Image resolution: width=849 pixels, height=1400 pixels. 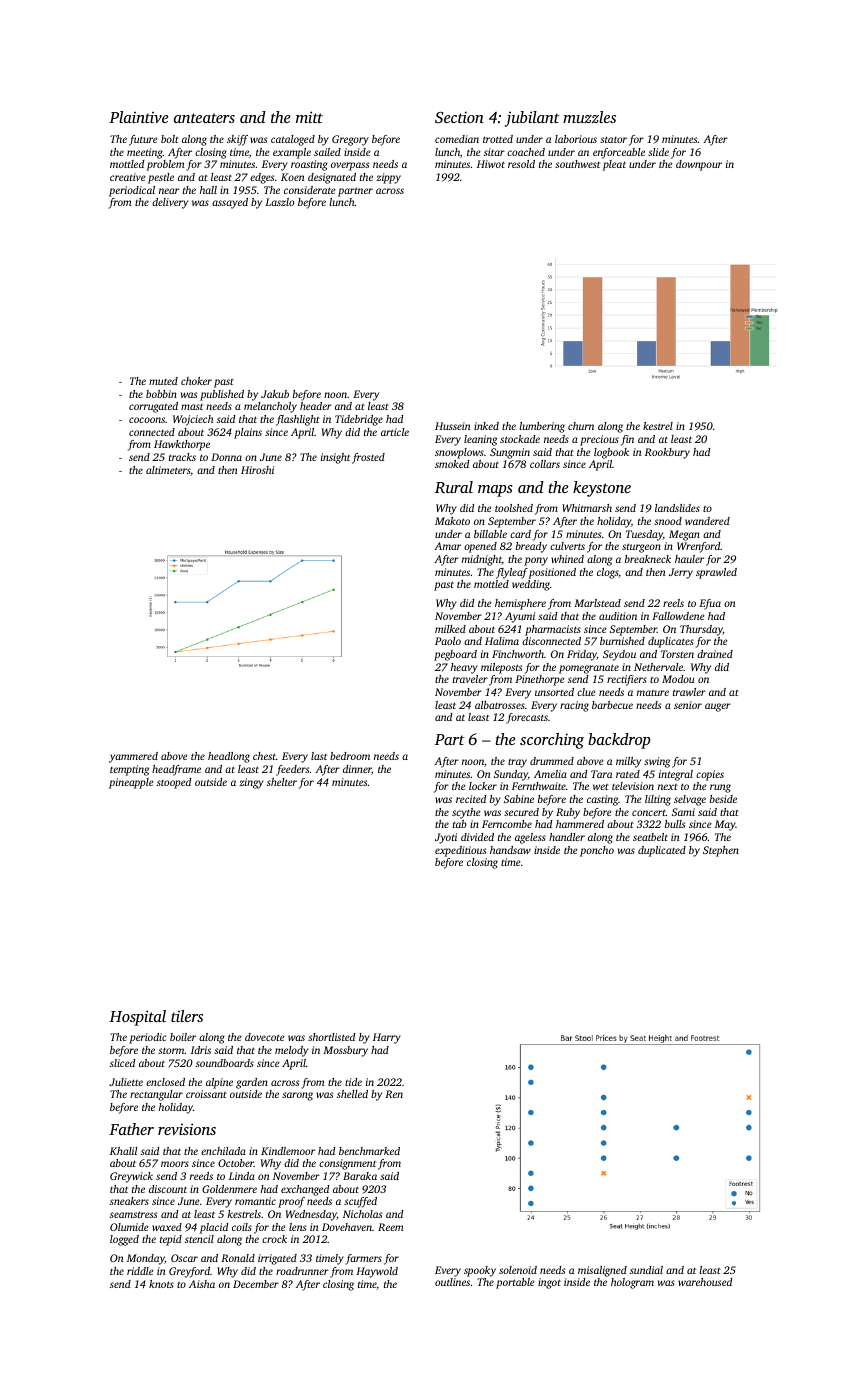 I want to click on Hiwot, so click(x=491, y=164).
